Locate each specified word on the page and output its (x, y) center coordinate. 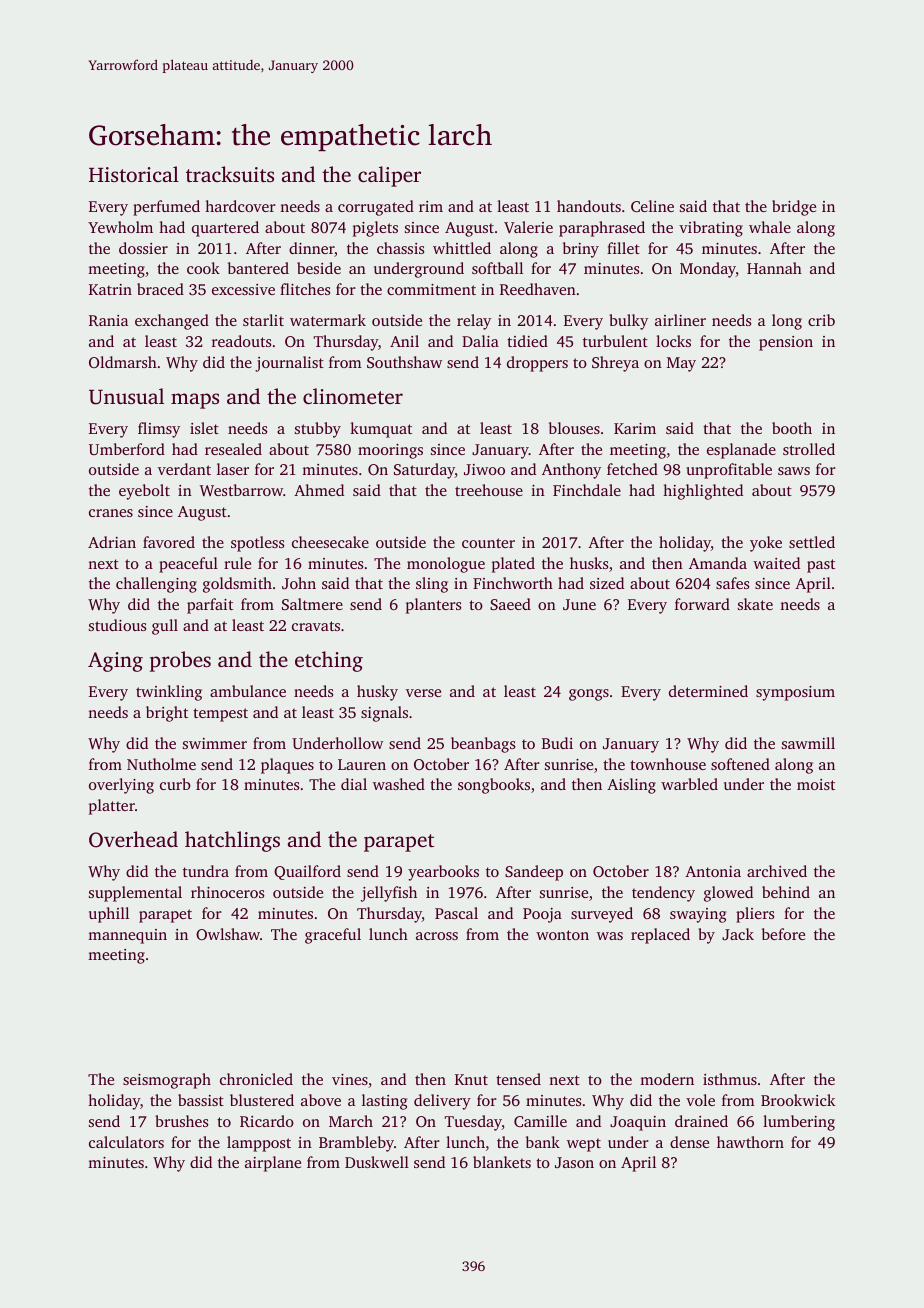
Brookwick (798, 1100)
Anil (404, 341)
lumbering (799, 1123)
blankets (502, 1162)
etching (329, 661)
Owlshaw (228, 934)
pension (786, 343)
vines (350, 1079)
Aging (115, 662)
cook (203, 268)
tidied (527, 341)
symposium (795, 693)
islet (204, 428)
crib (821, 320)
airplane (273, 1164)
